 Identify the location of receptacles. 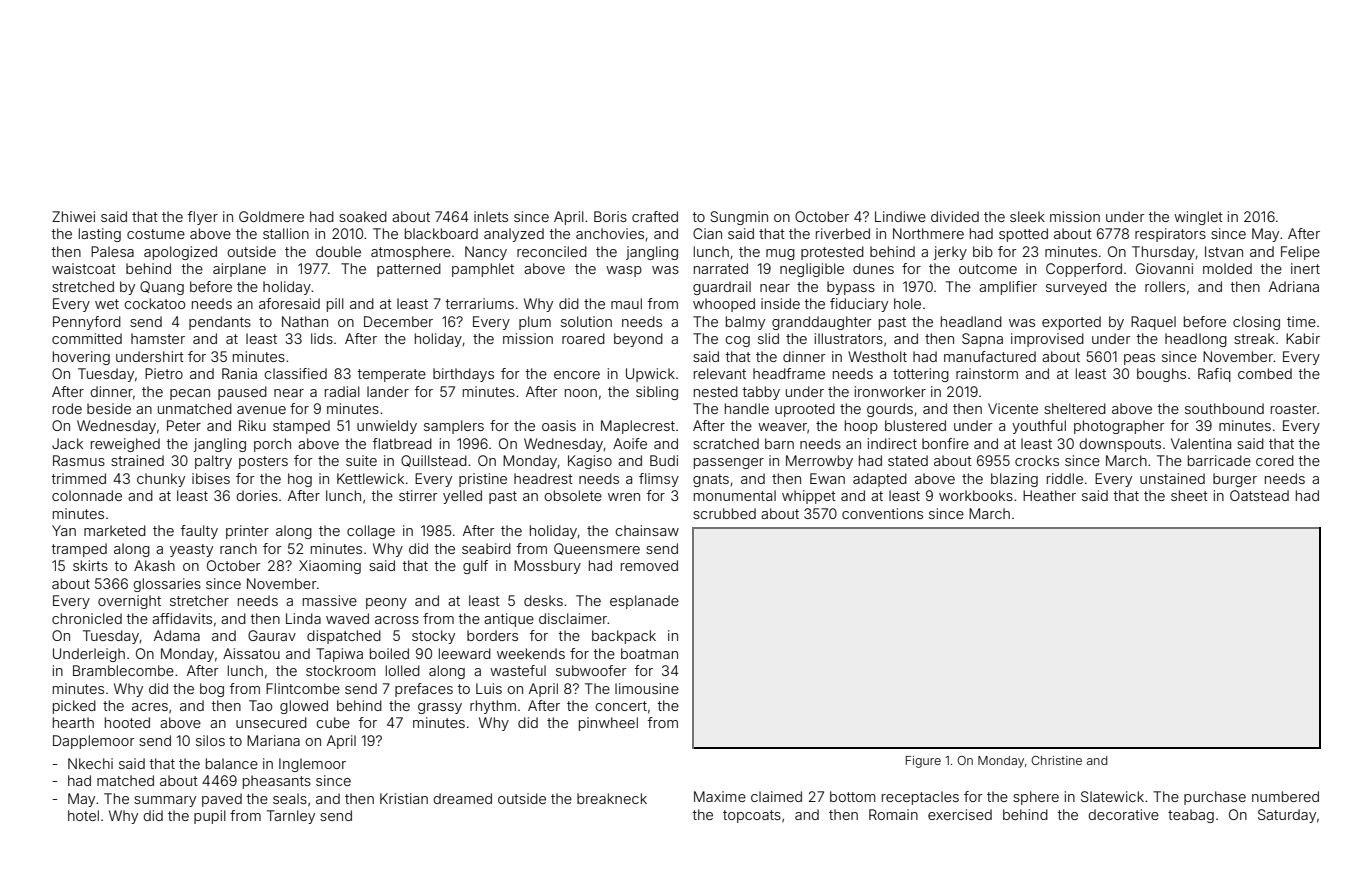
(920, 798).
